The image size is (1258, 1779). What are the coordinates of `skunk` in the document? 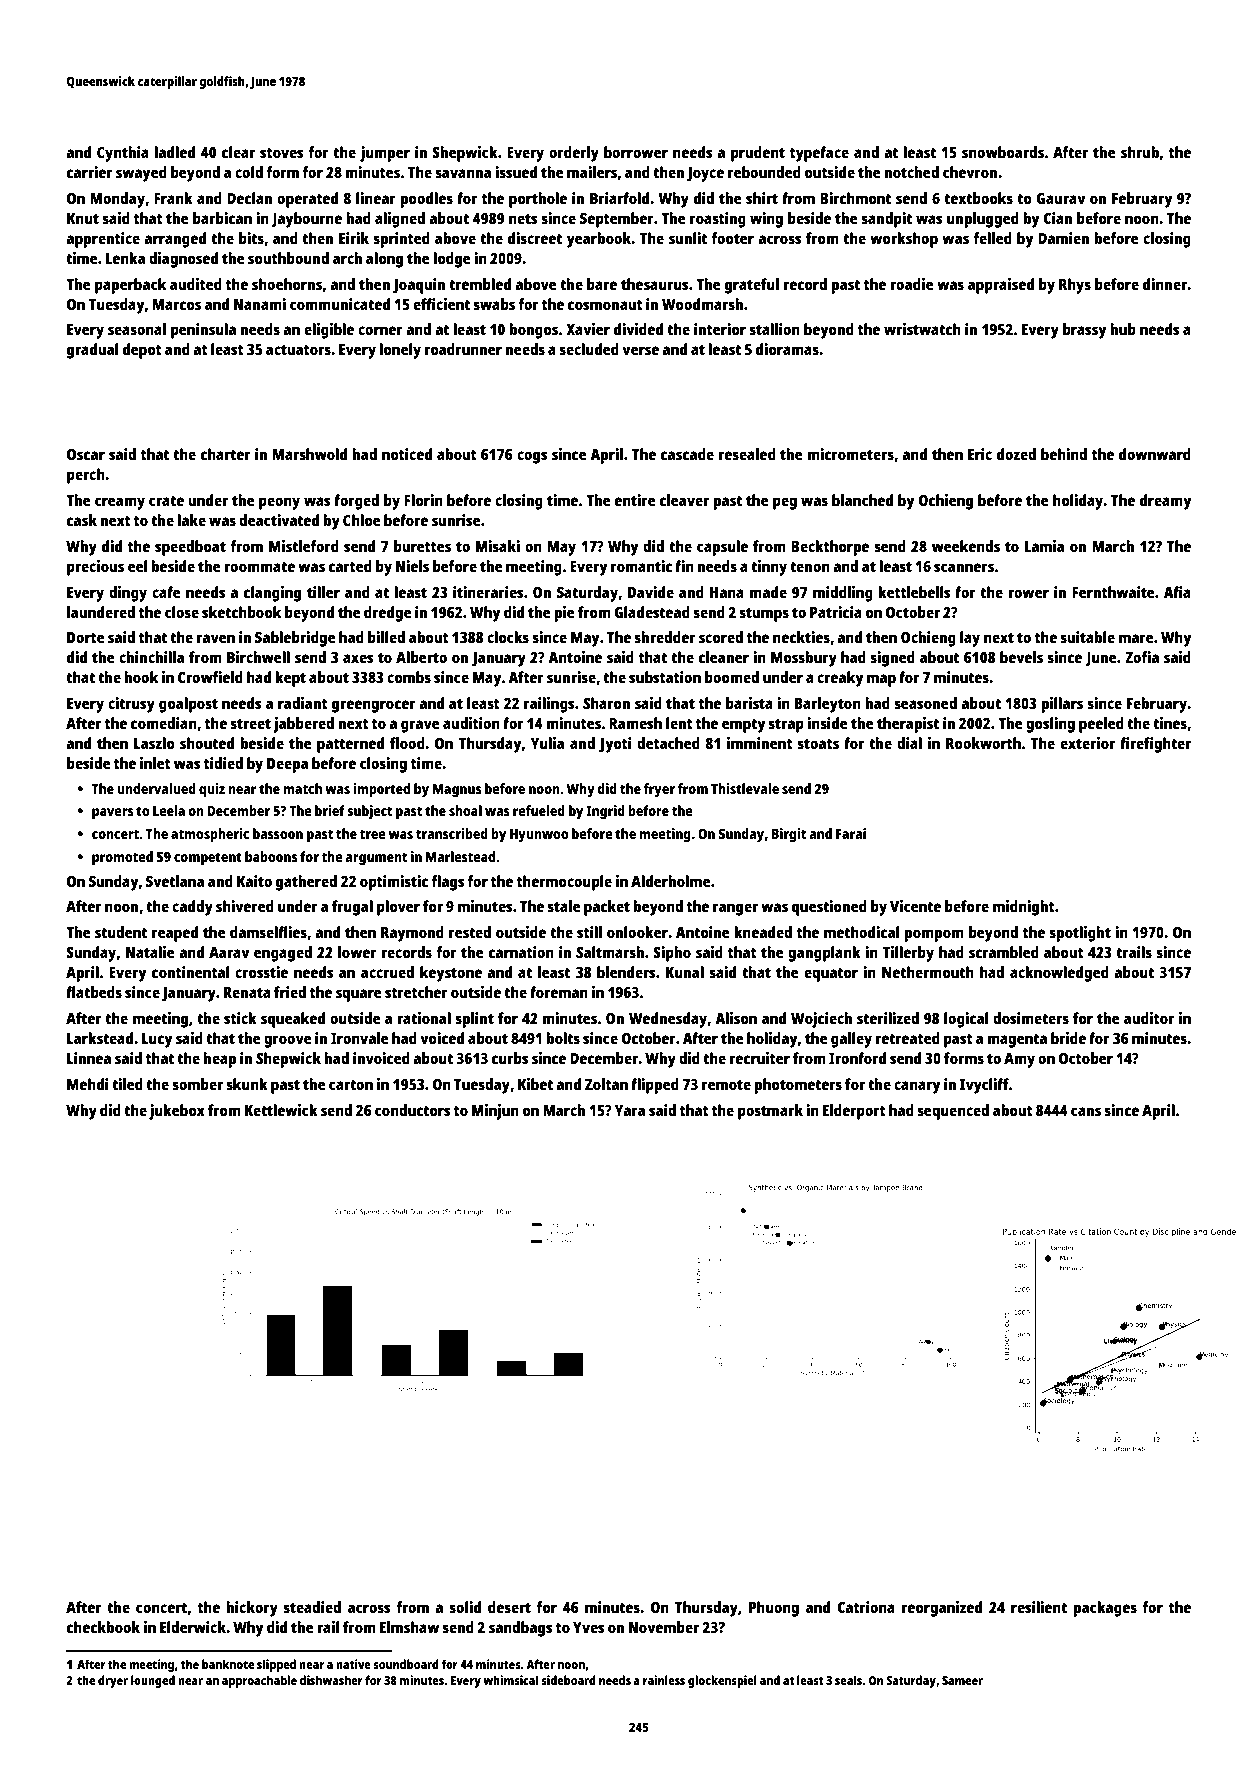 It's located at (247, 1084).
